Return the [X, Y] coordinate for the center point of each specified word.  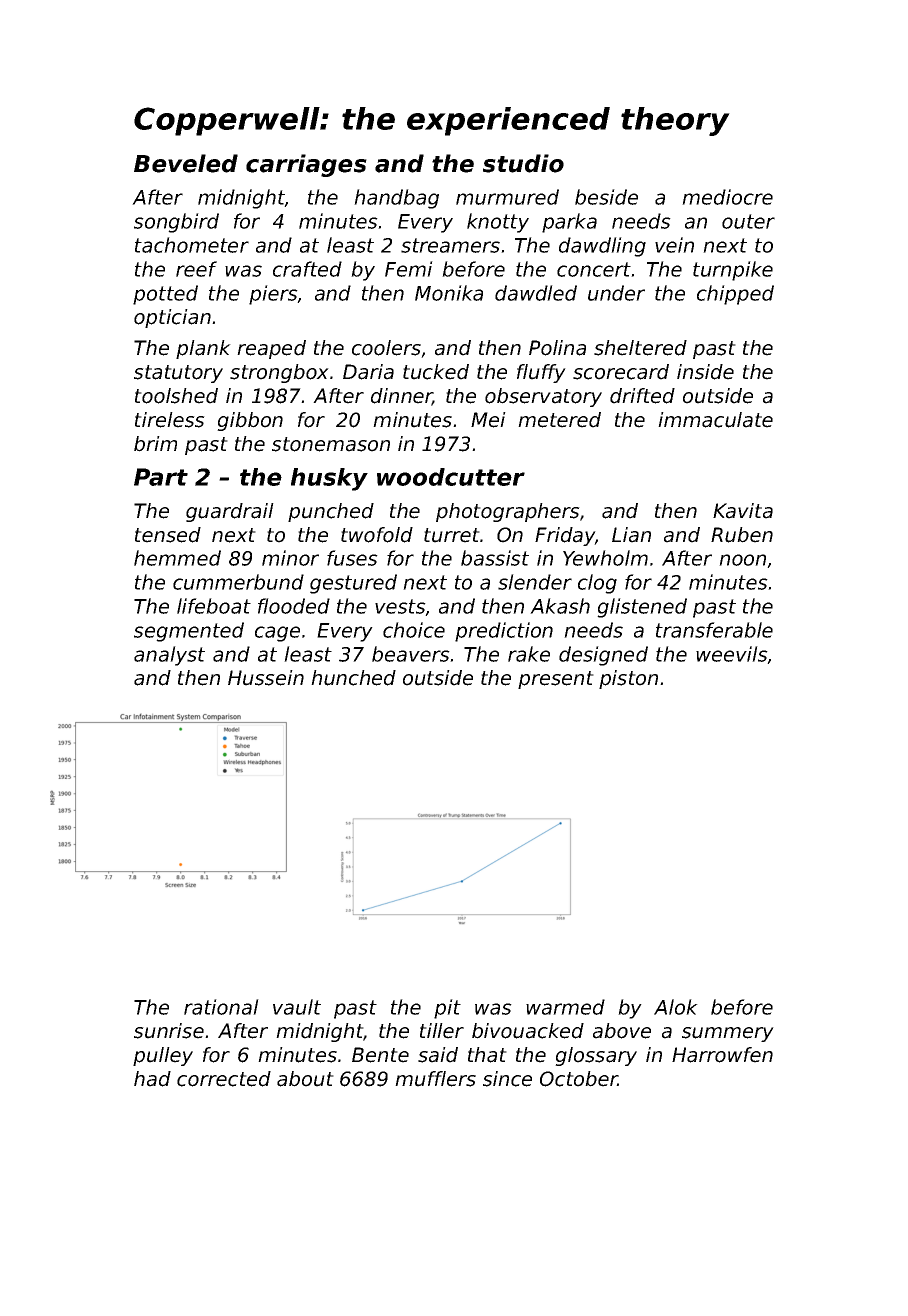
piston [628, 679]
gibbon [250, 421]
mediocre [727, 197]
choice [414, 630]
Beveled [186, 163]
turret [452, 535]
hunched [353, 678]
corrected [224, 1079]
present [556, 680]
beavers [411, 654]
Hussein [266, 678]
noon [742, 560]
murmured [507, 197]
